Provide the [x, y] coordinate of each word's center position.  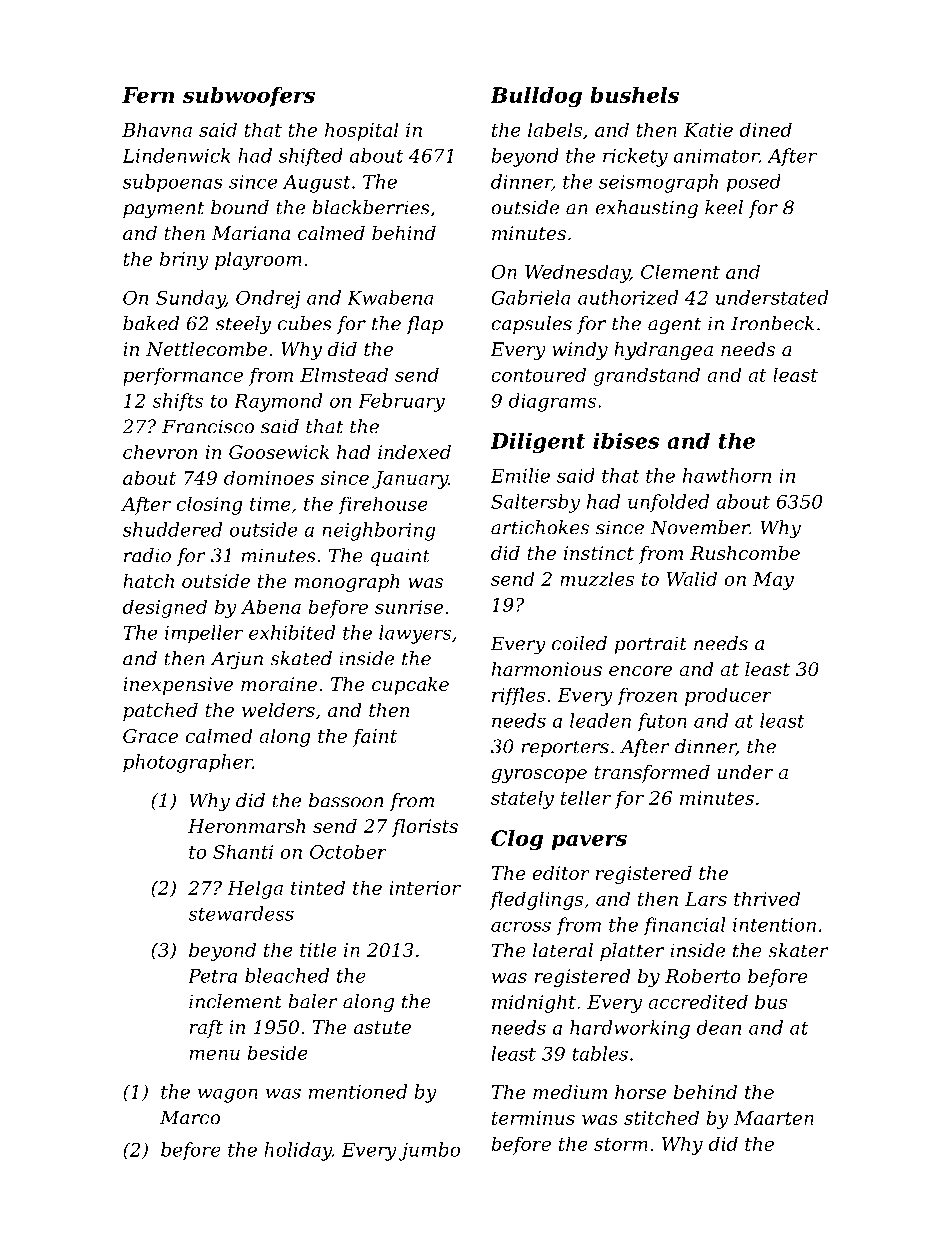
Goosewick [279, 452]
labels [555, 129]
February [401, 402]
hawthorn [727, 475]
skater [798, 950]
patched [160, 712]
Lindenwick [176, 155]
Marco [190, 1117]
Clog [517, 840]
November [700, 527]
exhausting [647, 209]
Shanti [243, 851]
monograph [347, 583]
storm [621, 1144]
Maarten [774, 1118]
